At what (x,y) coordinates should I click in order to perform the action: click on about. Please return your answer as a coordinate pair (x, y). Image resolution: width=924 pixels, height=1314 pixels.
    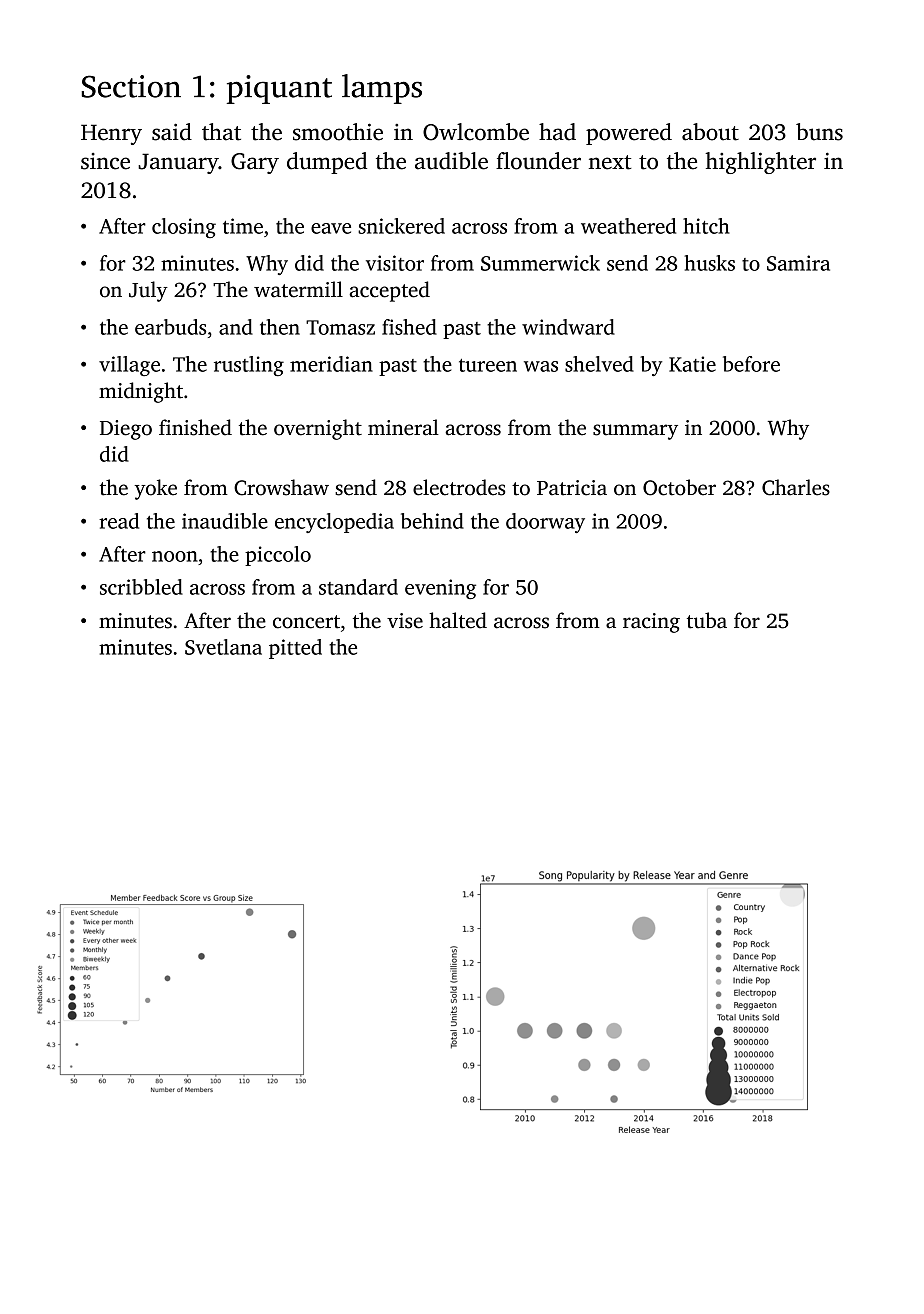
    Looking at the image, I should click on (710, 132).
